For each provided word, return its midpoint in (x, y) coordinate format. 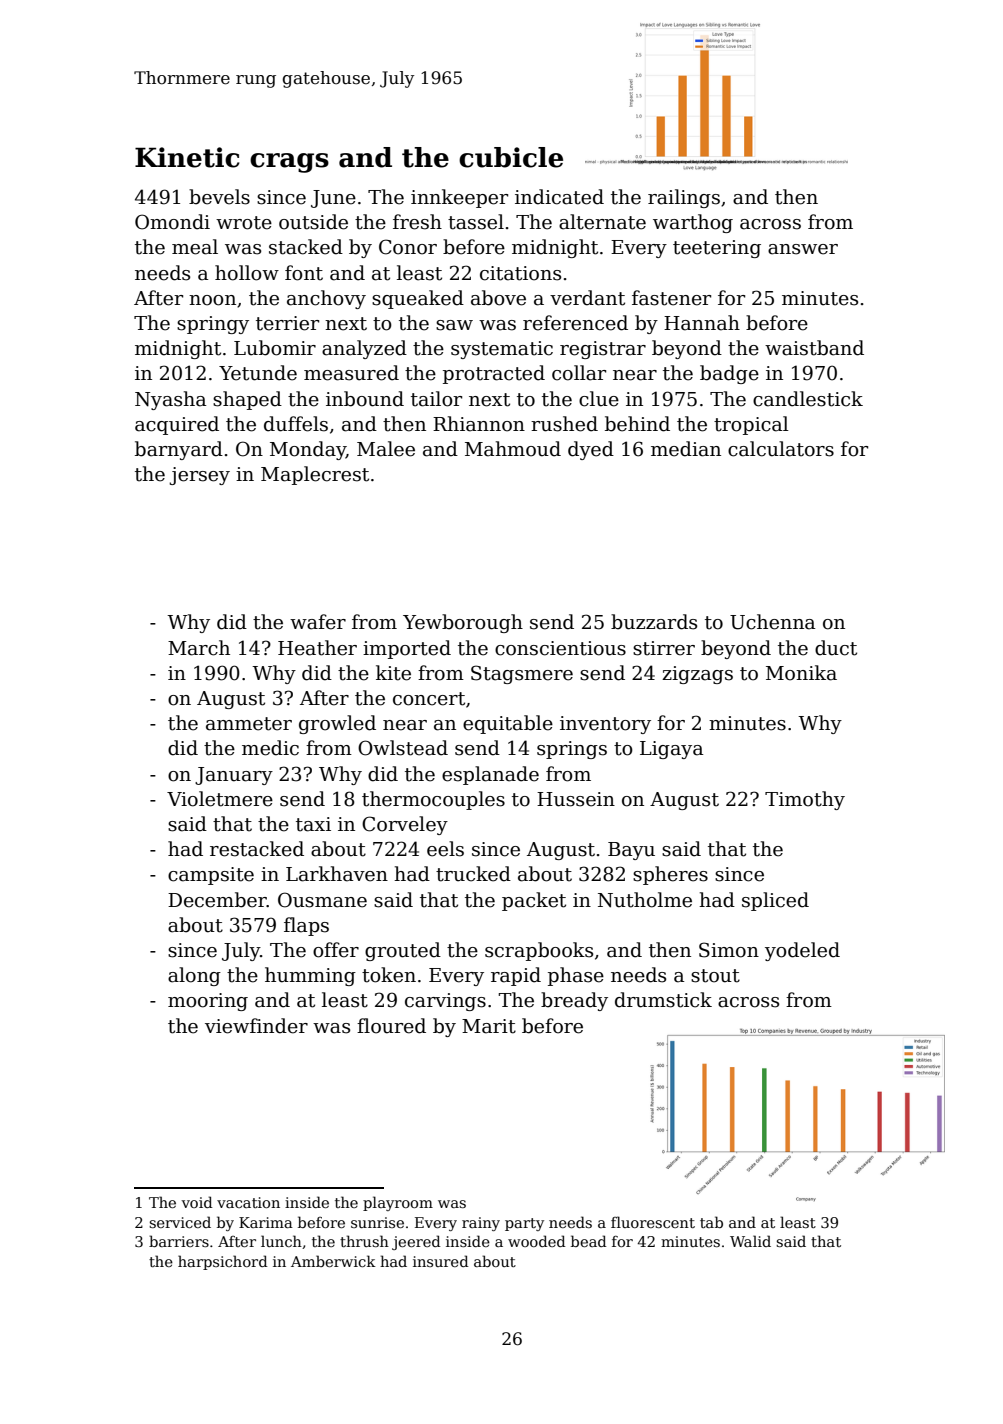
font (304, 273)
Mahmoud (513, 449)
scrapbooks (539, 951)
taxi (313, 824)
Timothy (805, 800)
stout (715, 976)
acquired (177, 425)
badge (729, 374)
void (197, 1202)
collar (579, 373)
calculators (781, 449)
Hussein (576, 799)
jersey (199, 476)
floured (391, 1026)
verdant (587, 298)
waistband (814, 348)
